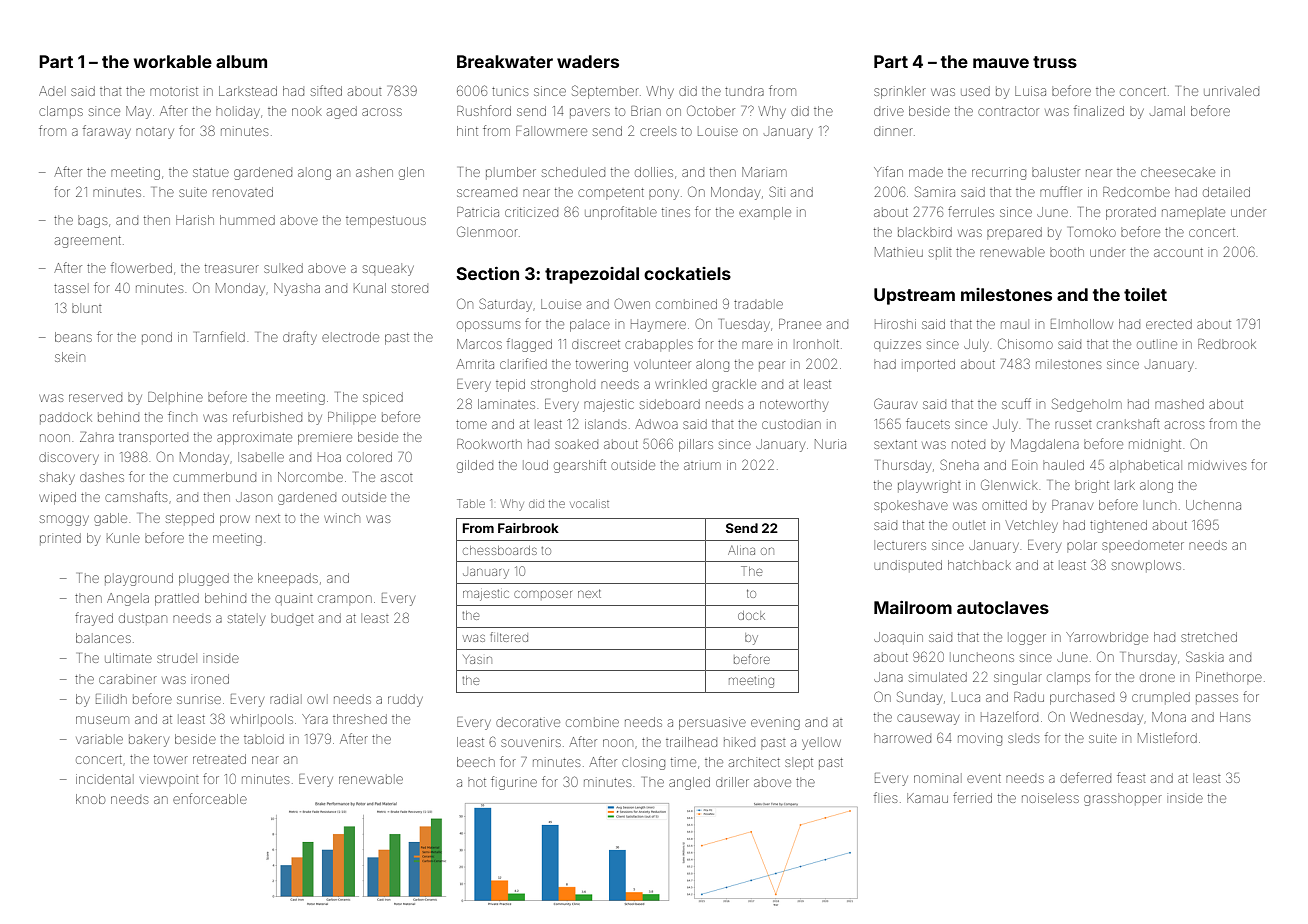  Describe the element at coordinates (935, 191) in the image. I see `Samira` at that location.
